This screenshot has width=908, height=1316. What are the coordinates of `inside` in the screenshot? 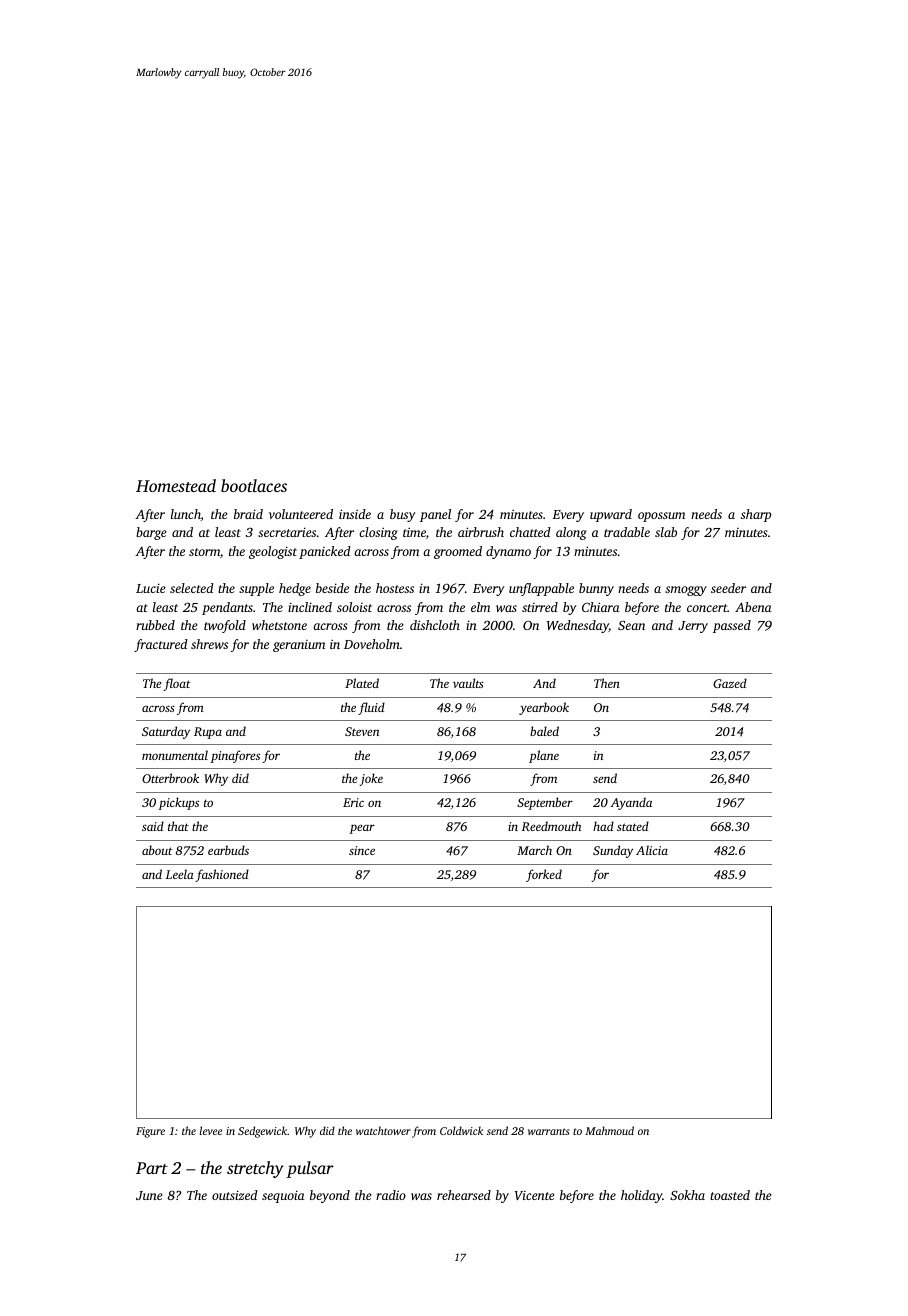 It's located at (355, 514).
